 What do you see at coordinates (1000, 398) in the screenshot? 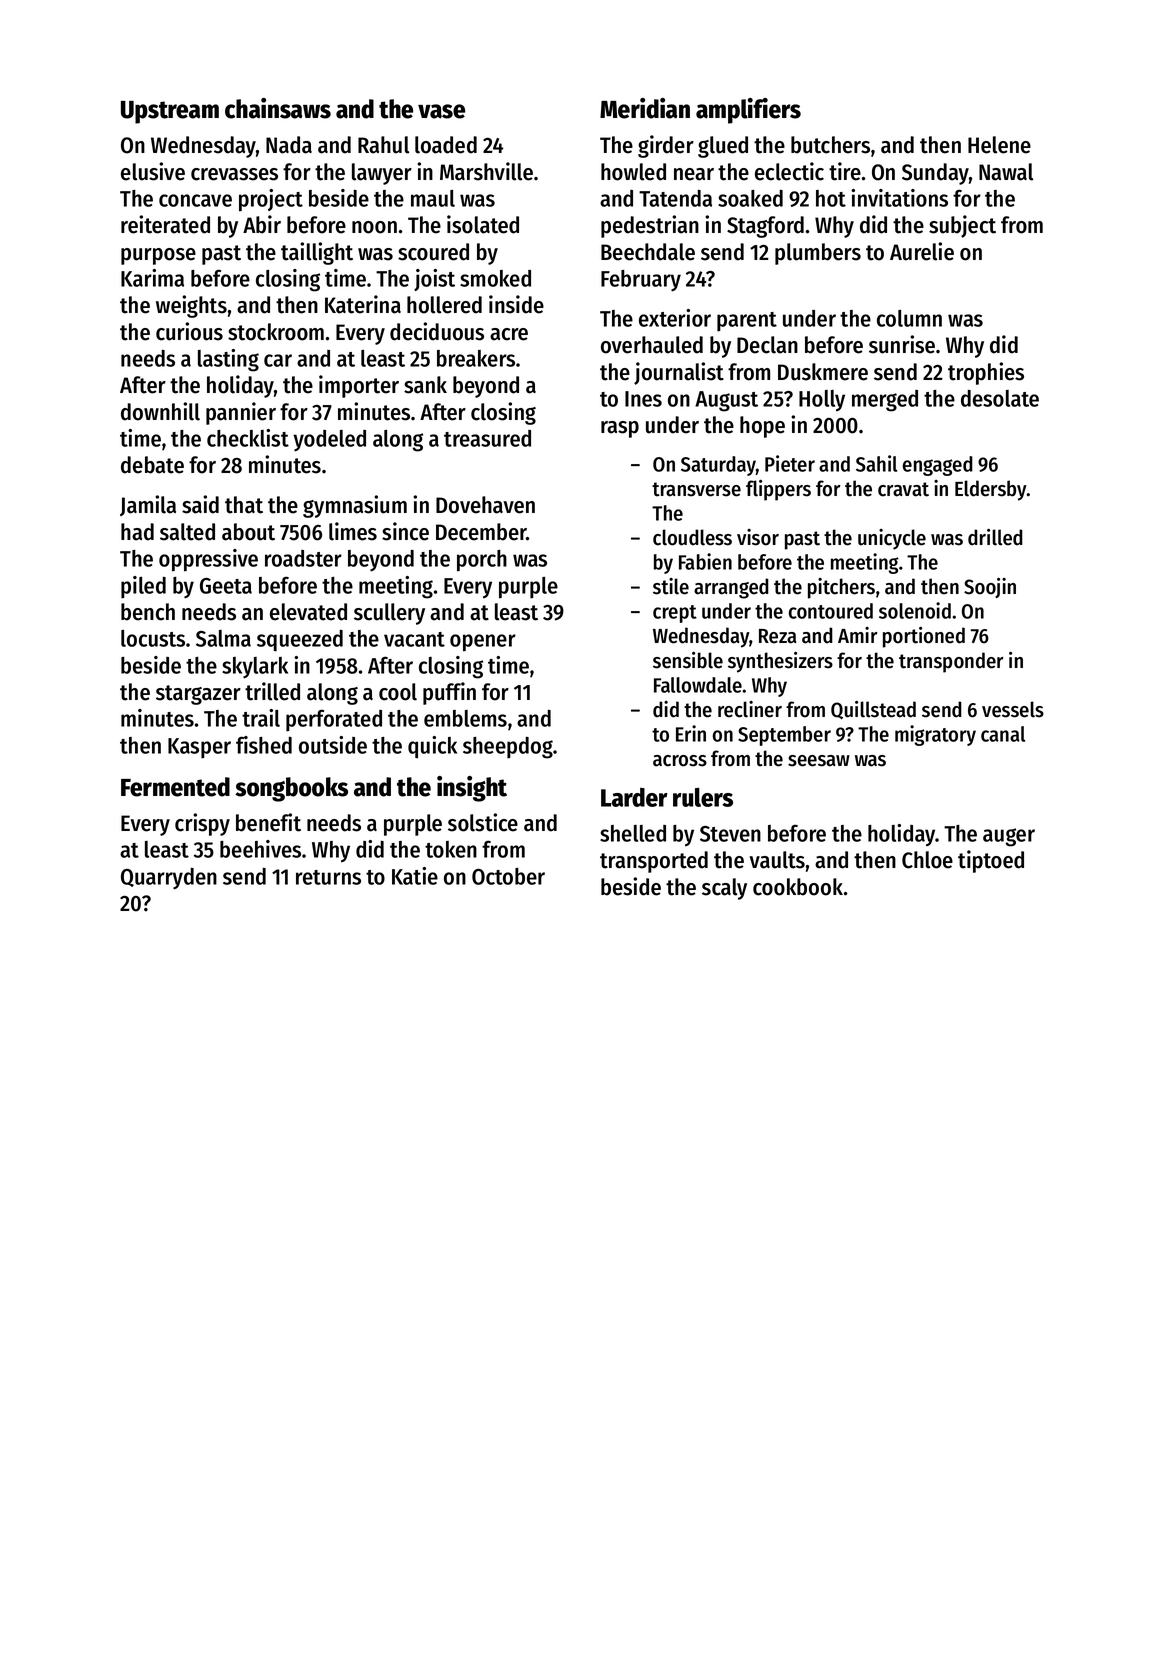
I see `desolate` at bounding box center [1000, 398].
